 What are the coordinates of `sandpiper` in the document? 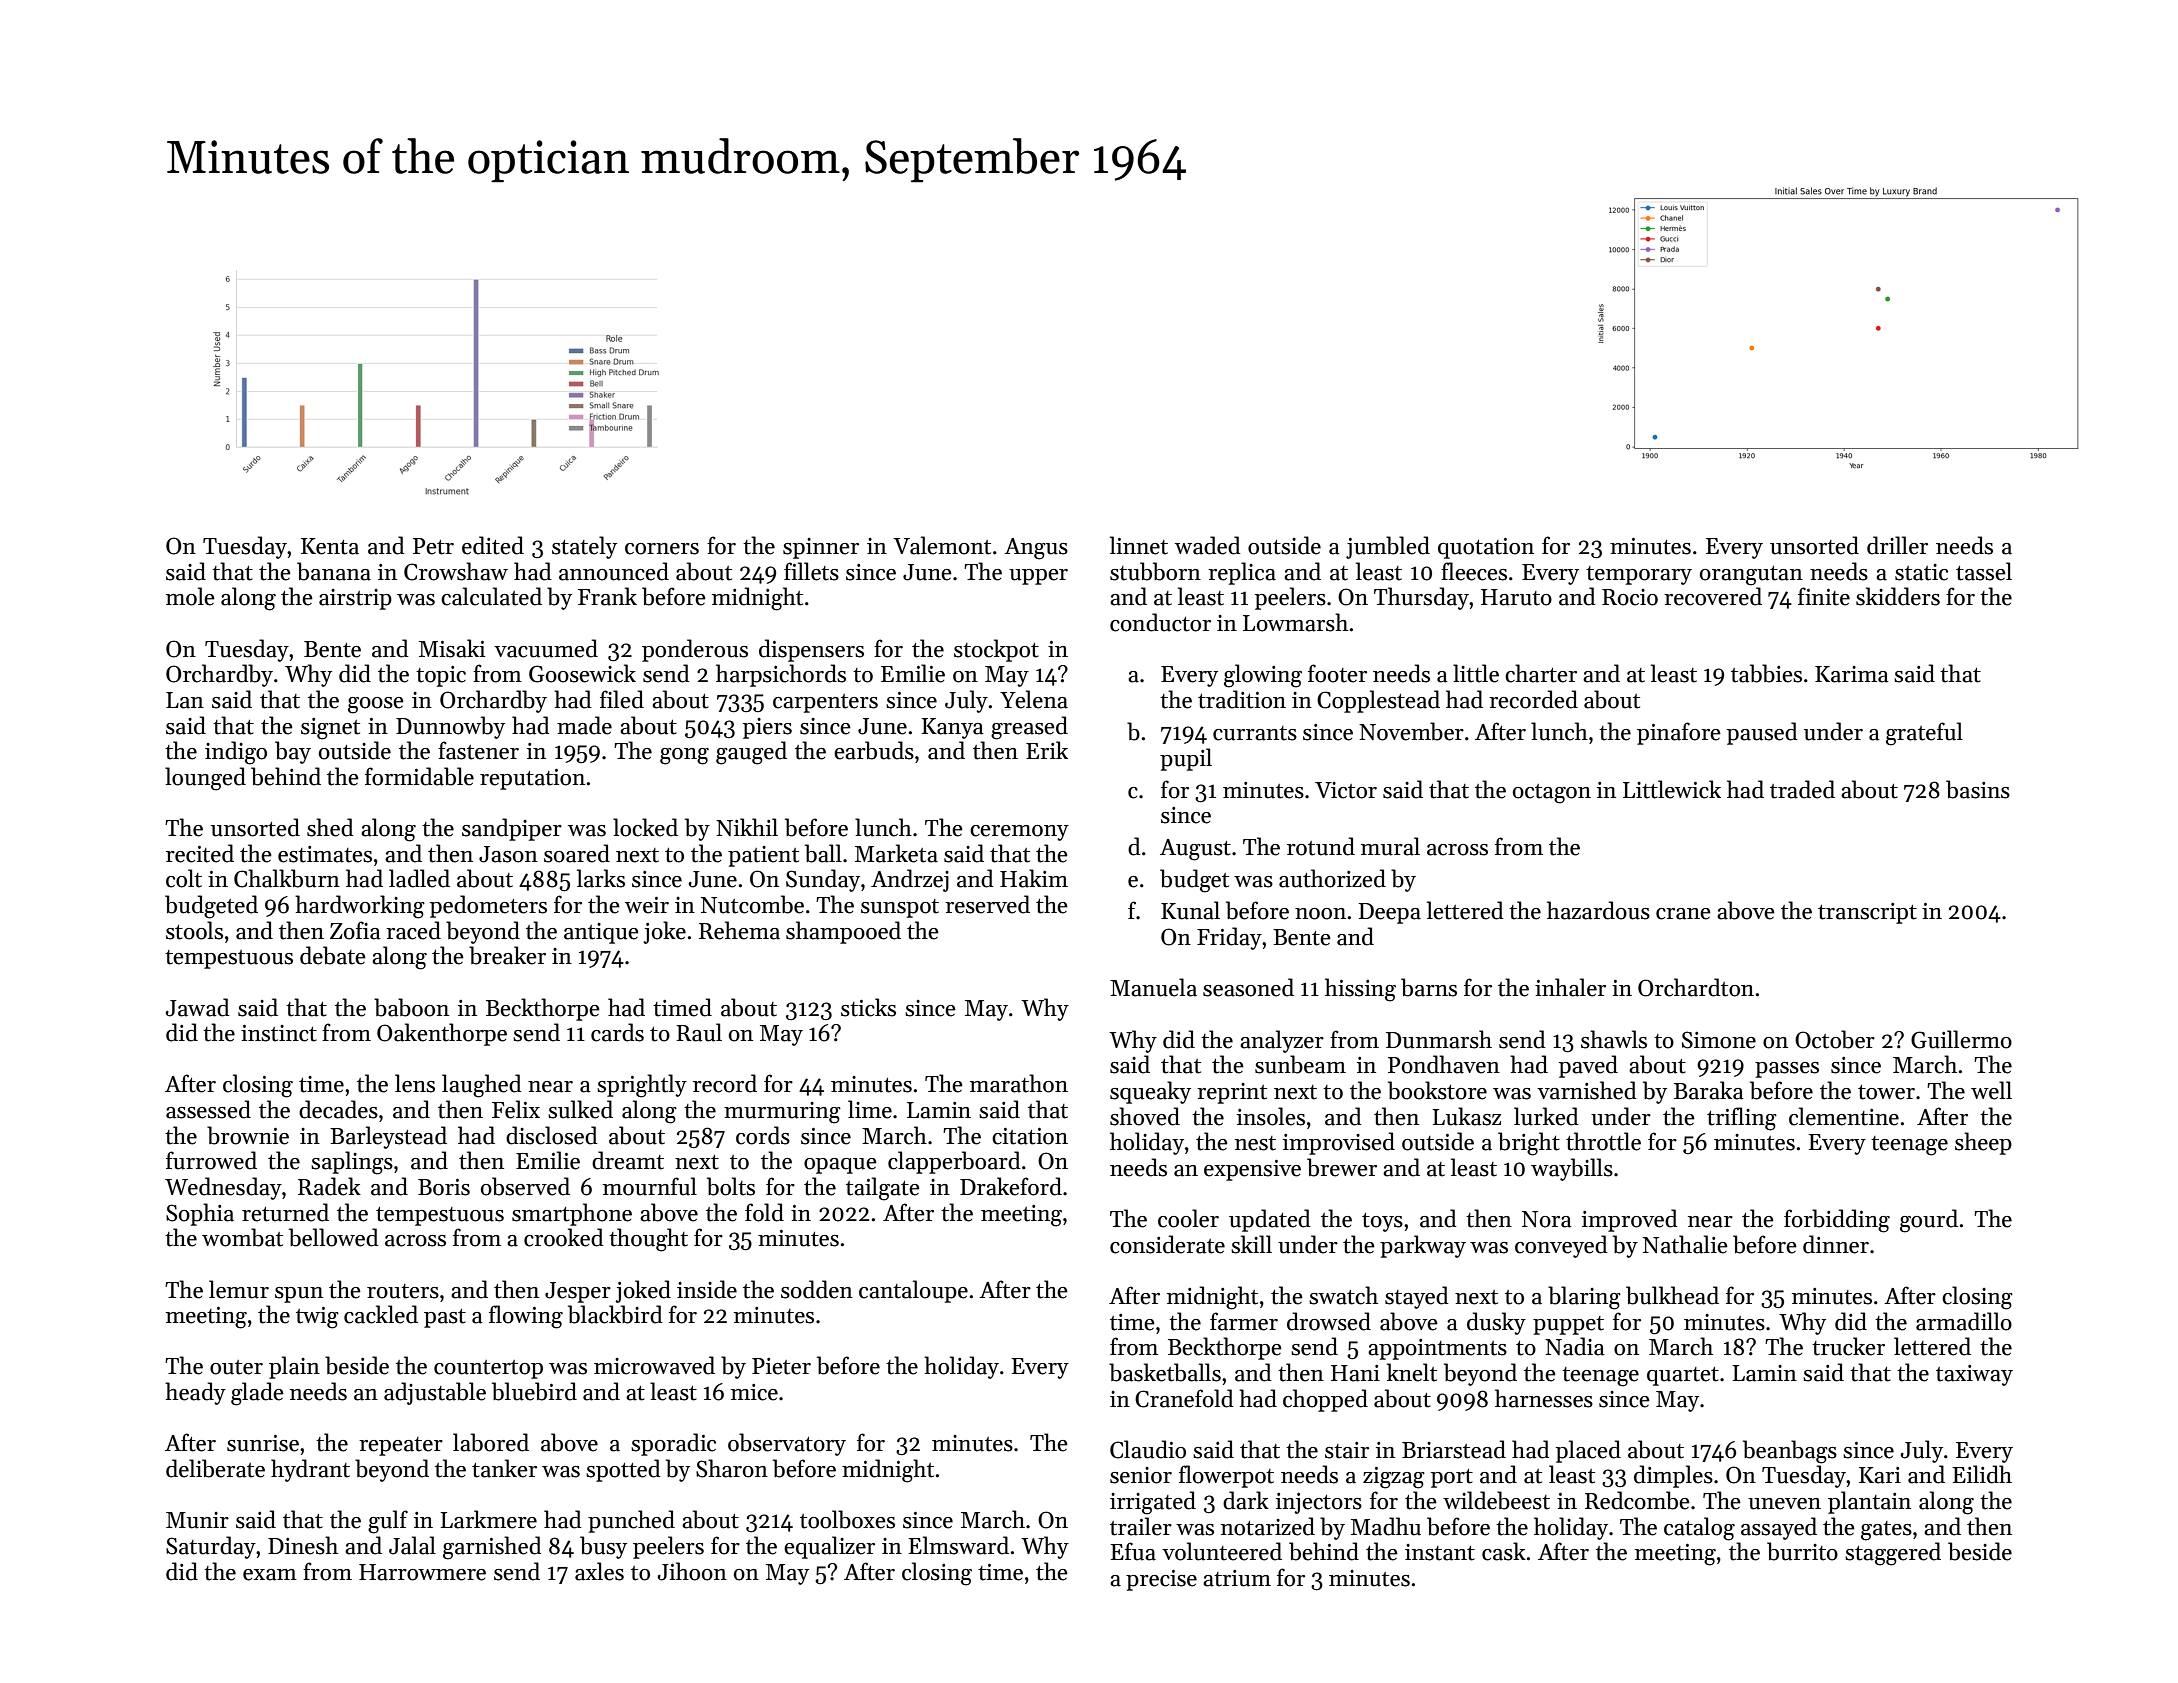 It's located at (512, 829).
